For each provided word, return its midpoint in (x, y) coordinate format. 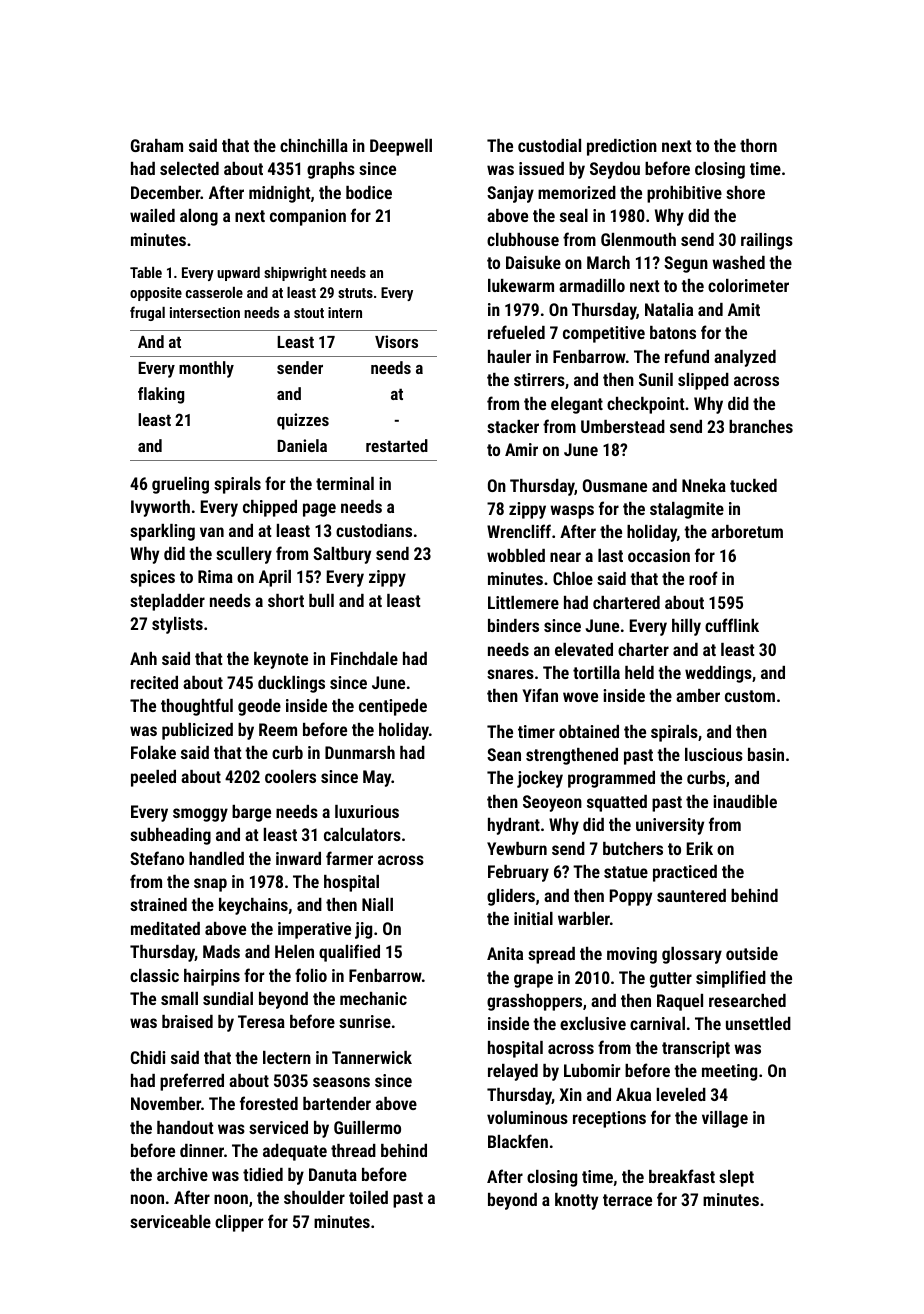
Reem (278, 729)
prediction (622, 147)
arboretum (747, 531)
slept (736, 1178)
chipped (270, 508)
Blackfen (518, 1141)
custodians (374, 530)
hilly (686, 627)
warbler (584, 918)
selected (189, 168)
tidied (263, 1174)
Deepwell (401, 147)
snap (210, 885)
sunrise (365, 1021)
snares (510, 674)
